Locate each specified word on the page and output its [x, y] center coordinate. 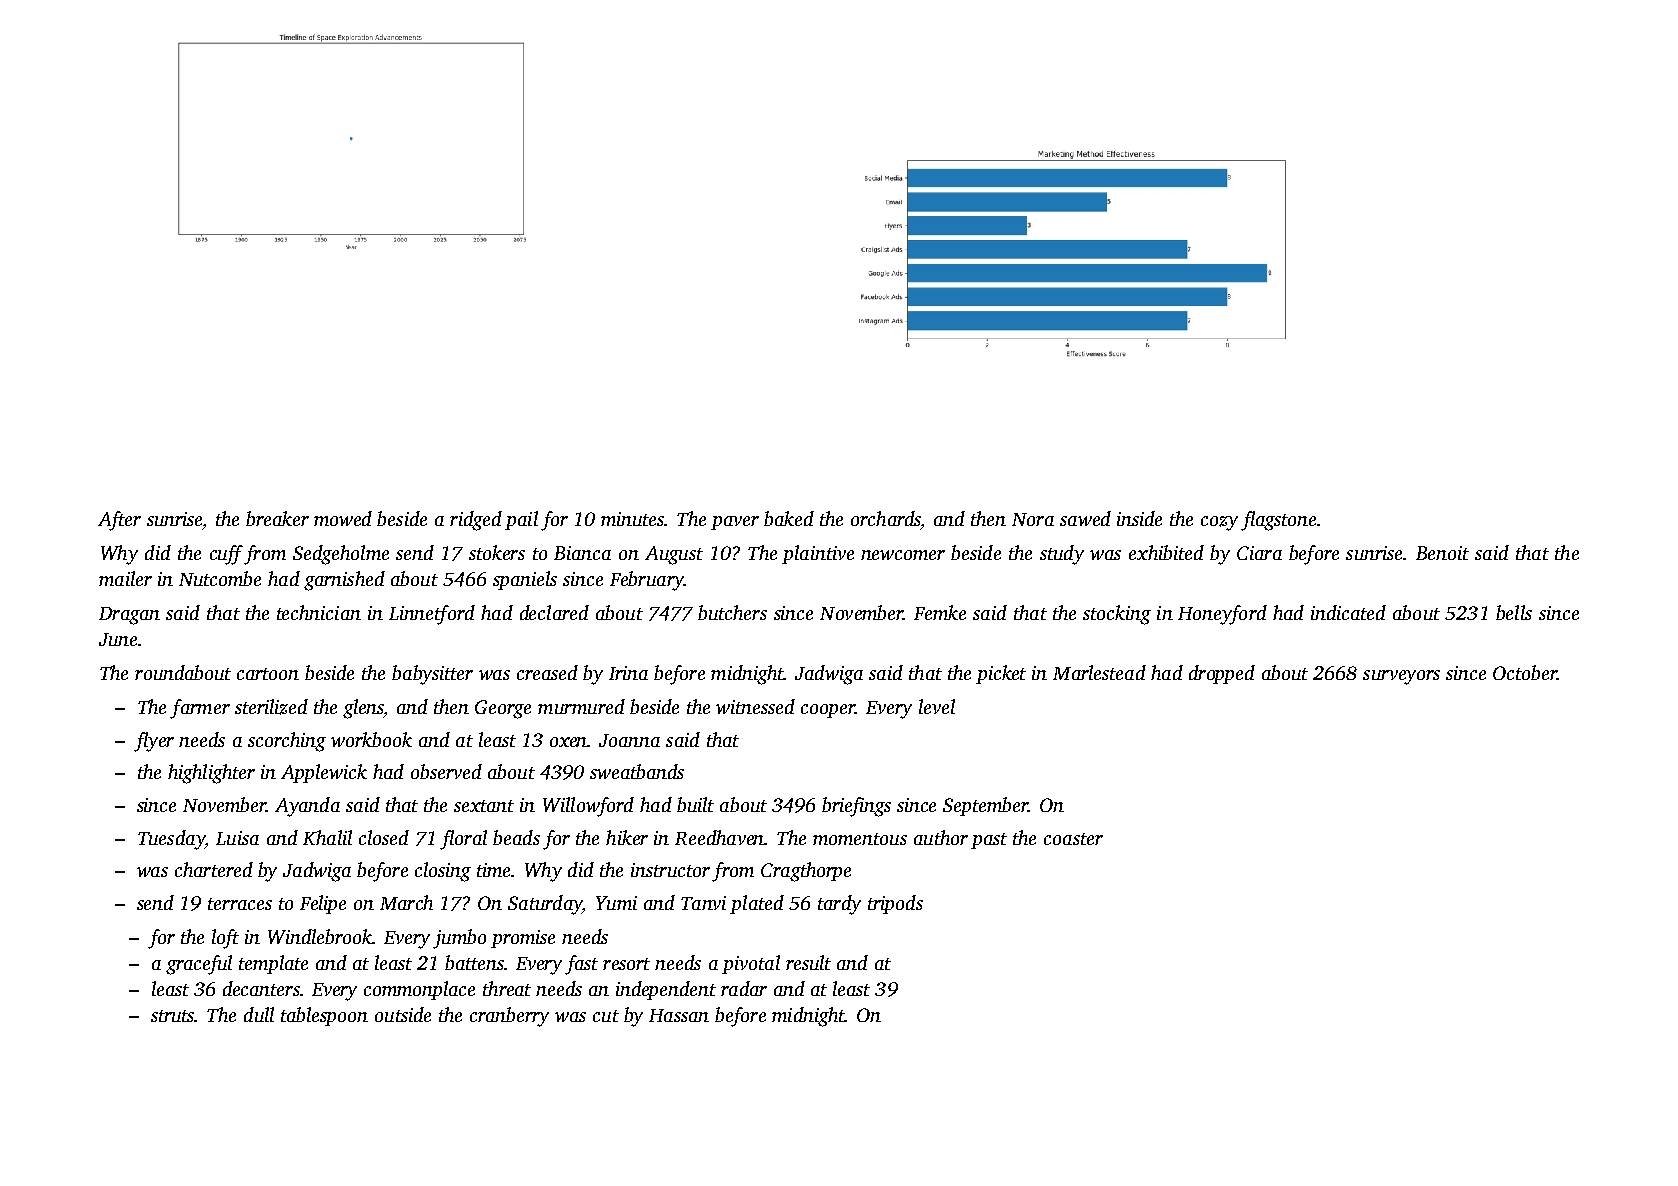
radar [744, 988]
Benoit [1442, 553]
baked [789, 518]
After [119, 521]
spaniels [525, 580]
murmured [581, 706]
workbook [371, 739]
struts [173, 1016]
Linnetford [432, 615]
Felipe [323, 904]
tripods [895, 904]
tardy [839, 905]
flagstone [1278, 521]
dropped [1222, 674]
